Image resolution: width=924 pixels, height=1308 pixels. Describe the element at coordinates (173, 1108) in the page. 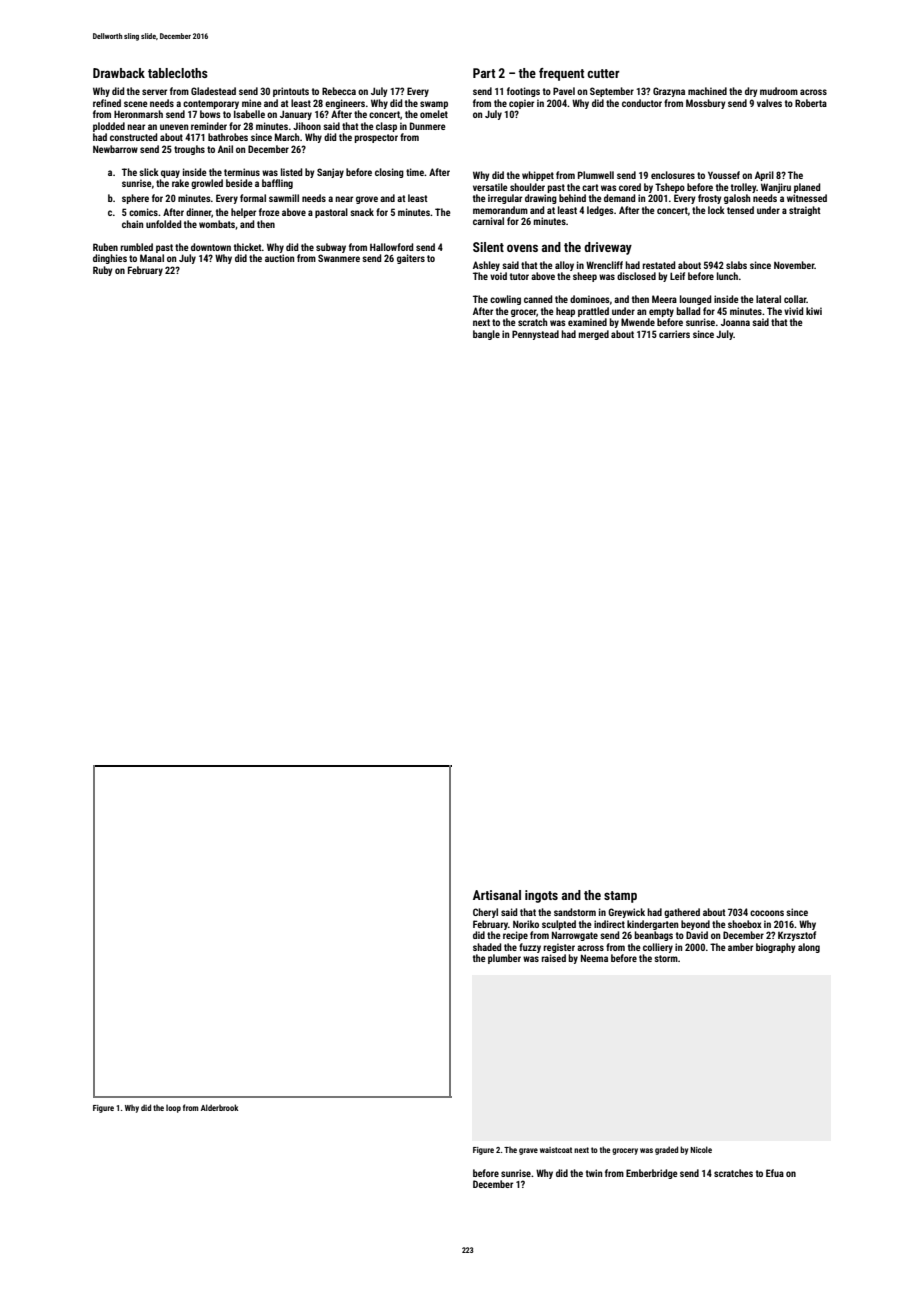

I see `loop` at that location.
